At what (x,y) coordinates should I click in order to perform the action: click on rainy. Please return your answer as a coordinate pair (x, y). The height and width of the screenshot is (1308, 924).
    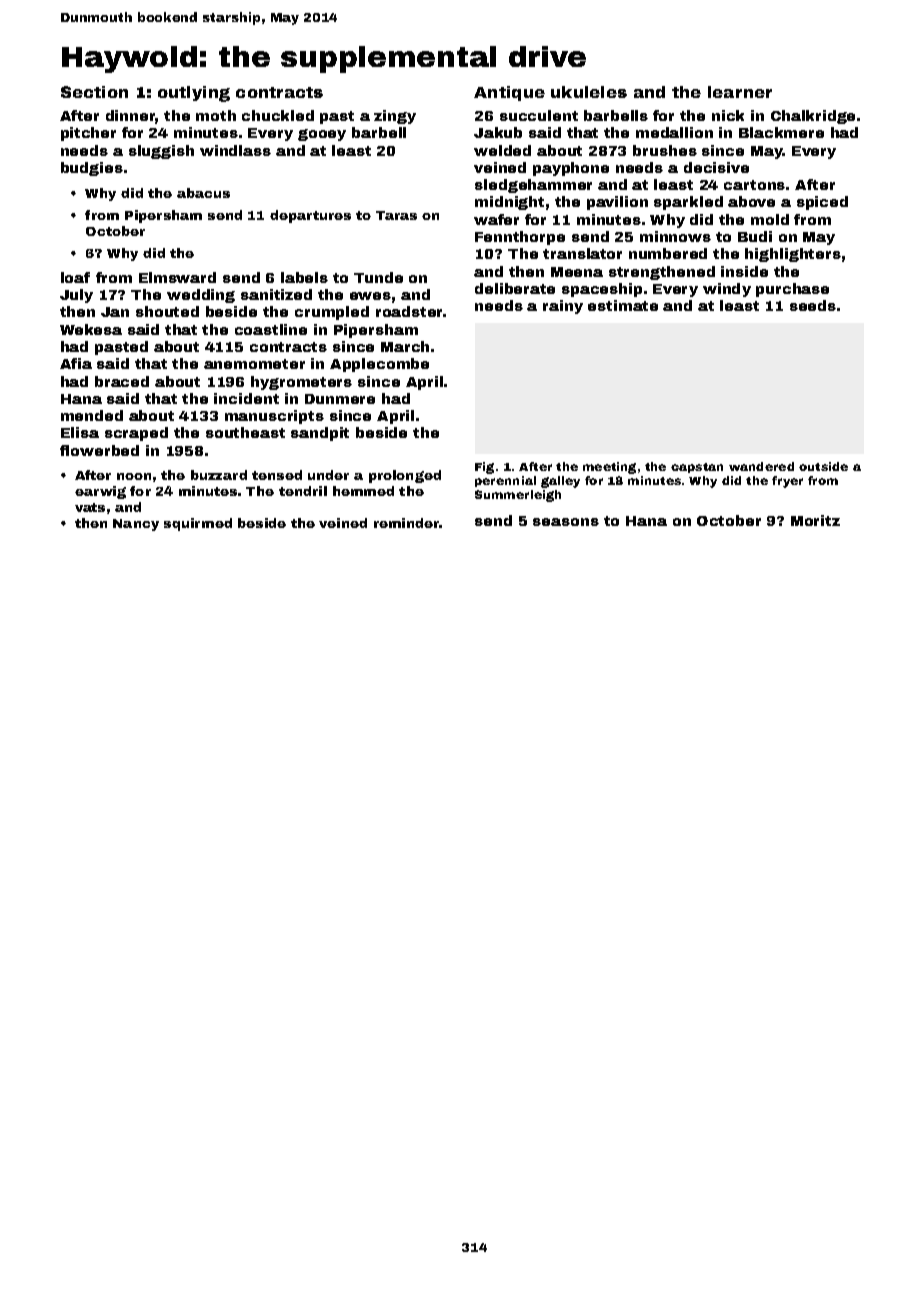
    Looking at the image, I should click on (563, 307).
